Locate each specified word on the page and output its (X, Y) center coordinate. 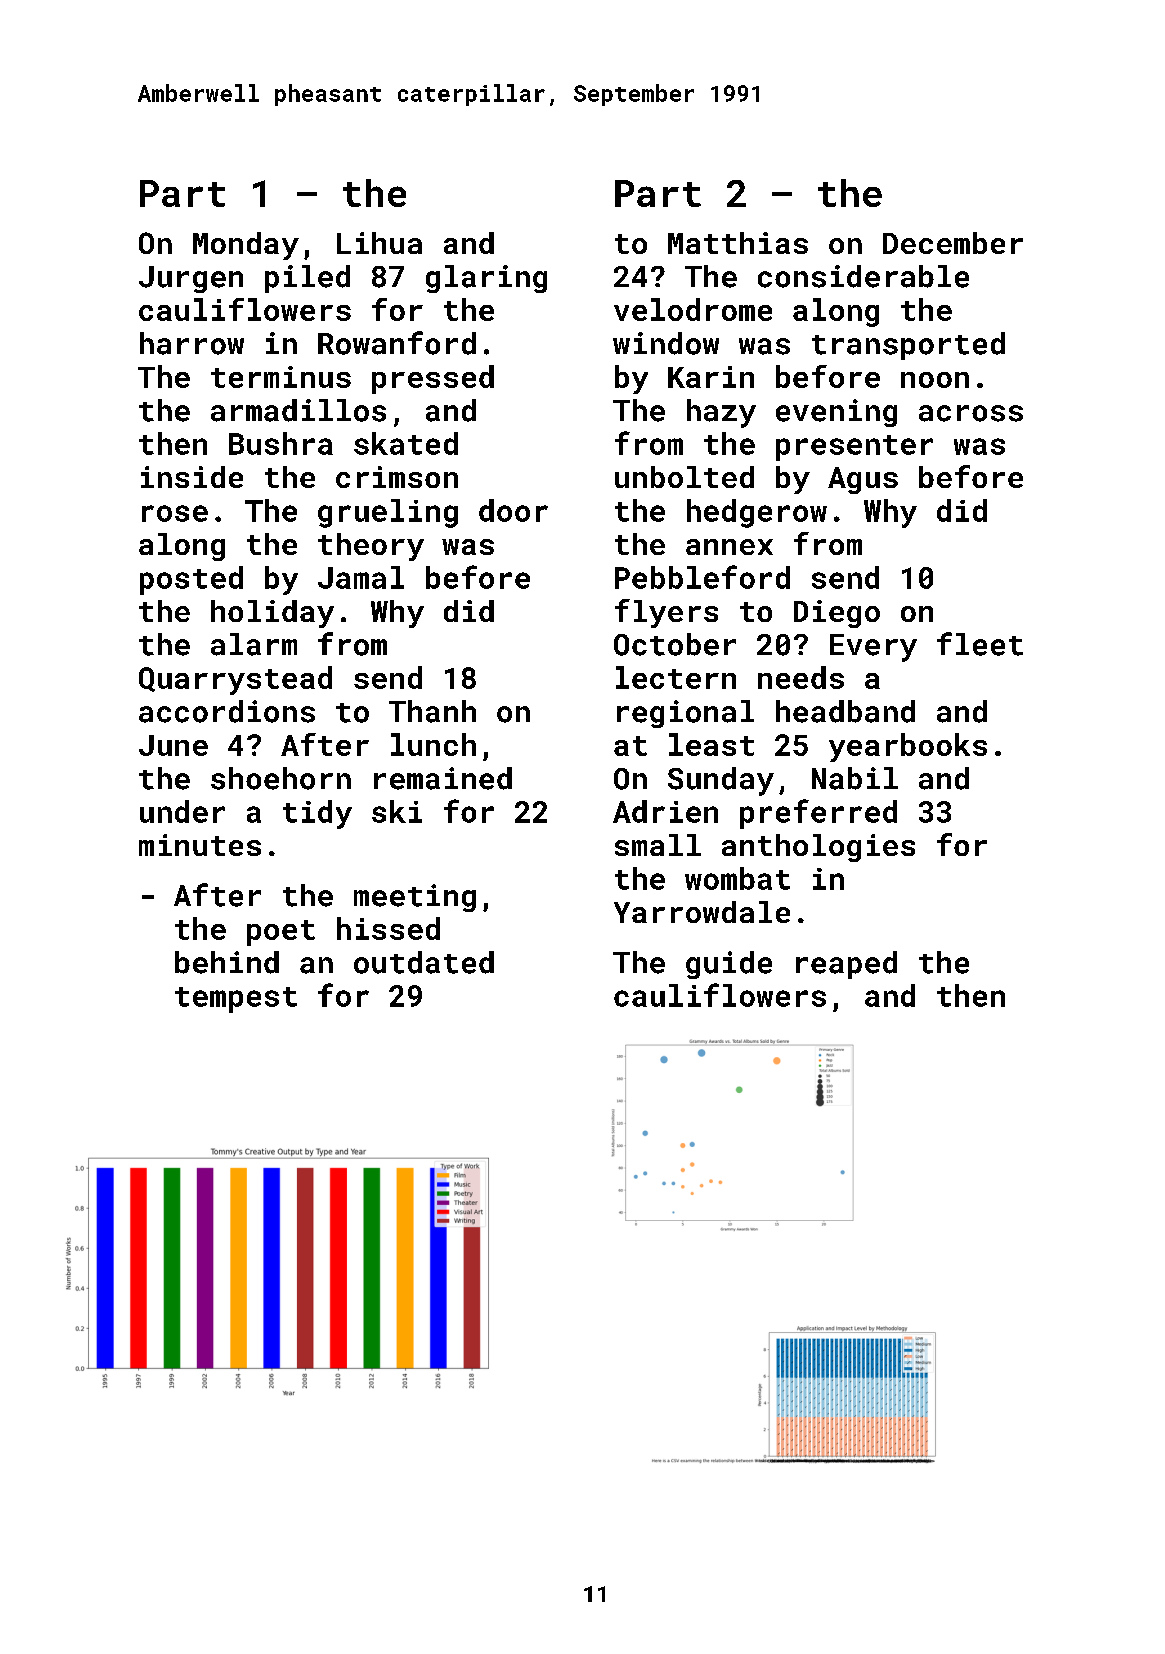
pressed (433, 379)
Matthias (738, 243)
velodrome (693, 309)
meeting (415, 898)
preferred (818, 814)
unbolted (684, 477)
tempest (236, 1000)
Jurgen (191, 279)
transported (908, 346)
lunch (433, 744)
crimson (397, 477)
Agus (863, 480)
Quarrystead (235, 680)
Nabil (855, 778)
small (658, 845)
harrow (192, 343)
